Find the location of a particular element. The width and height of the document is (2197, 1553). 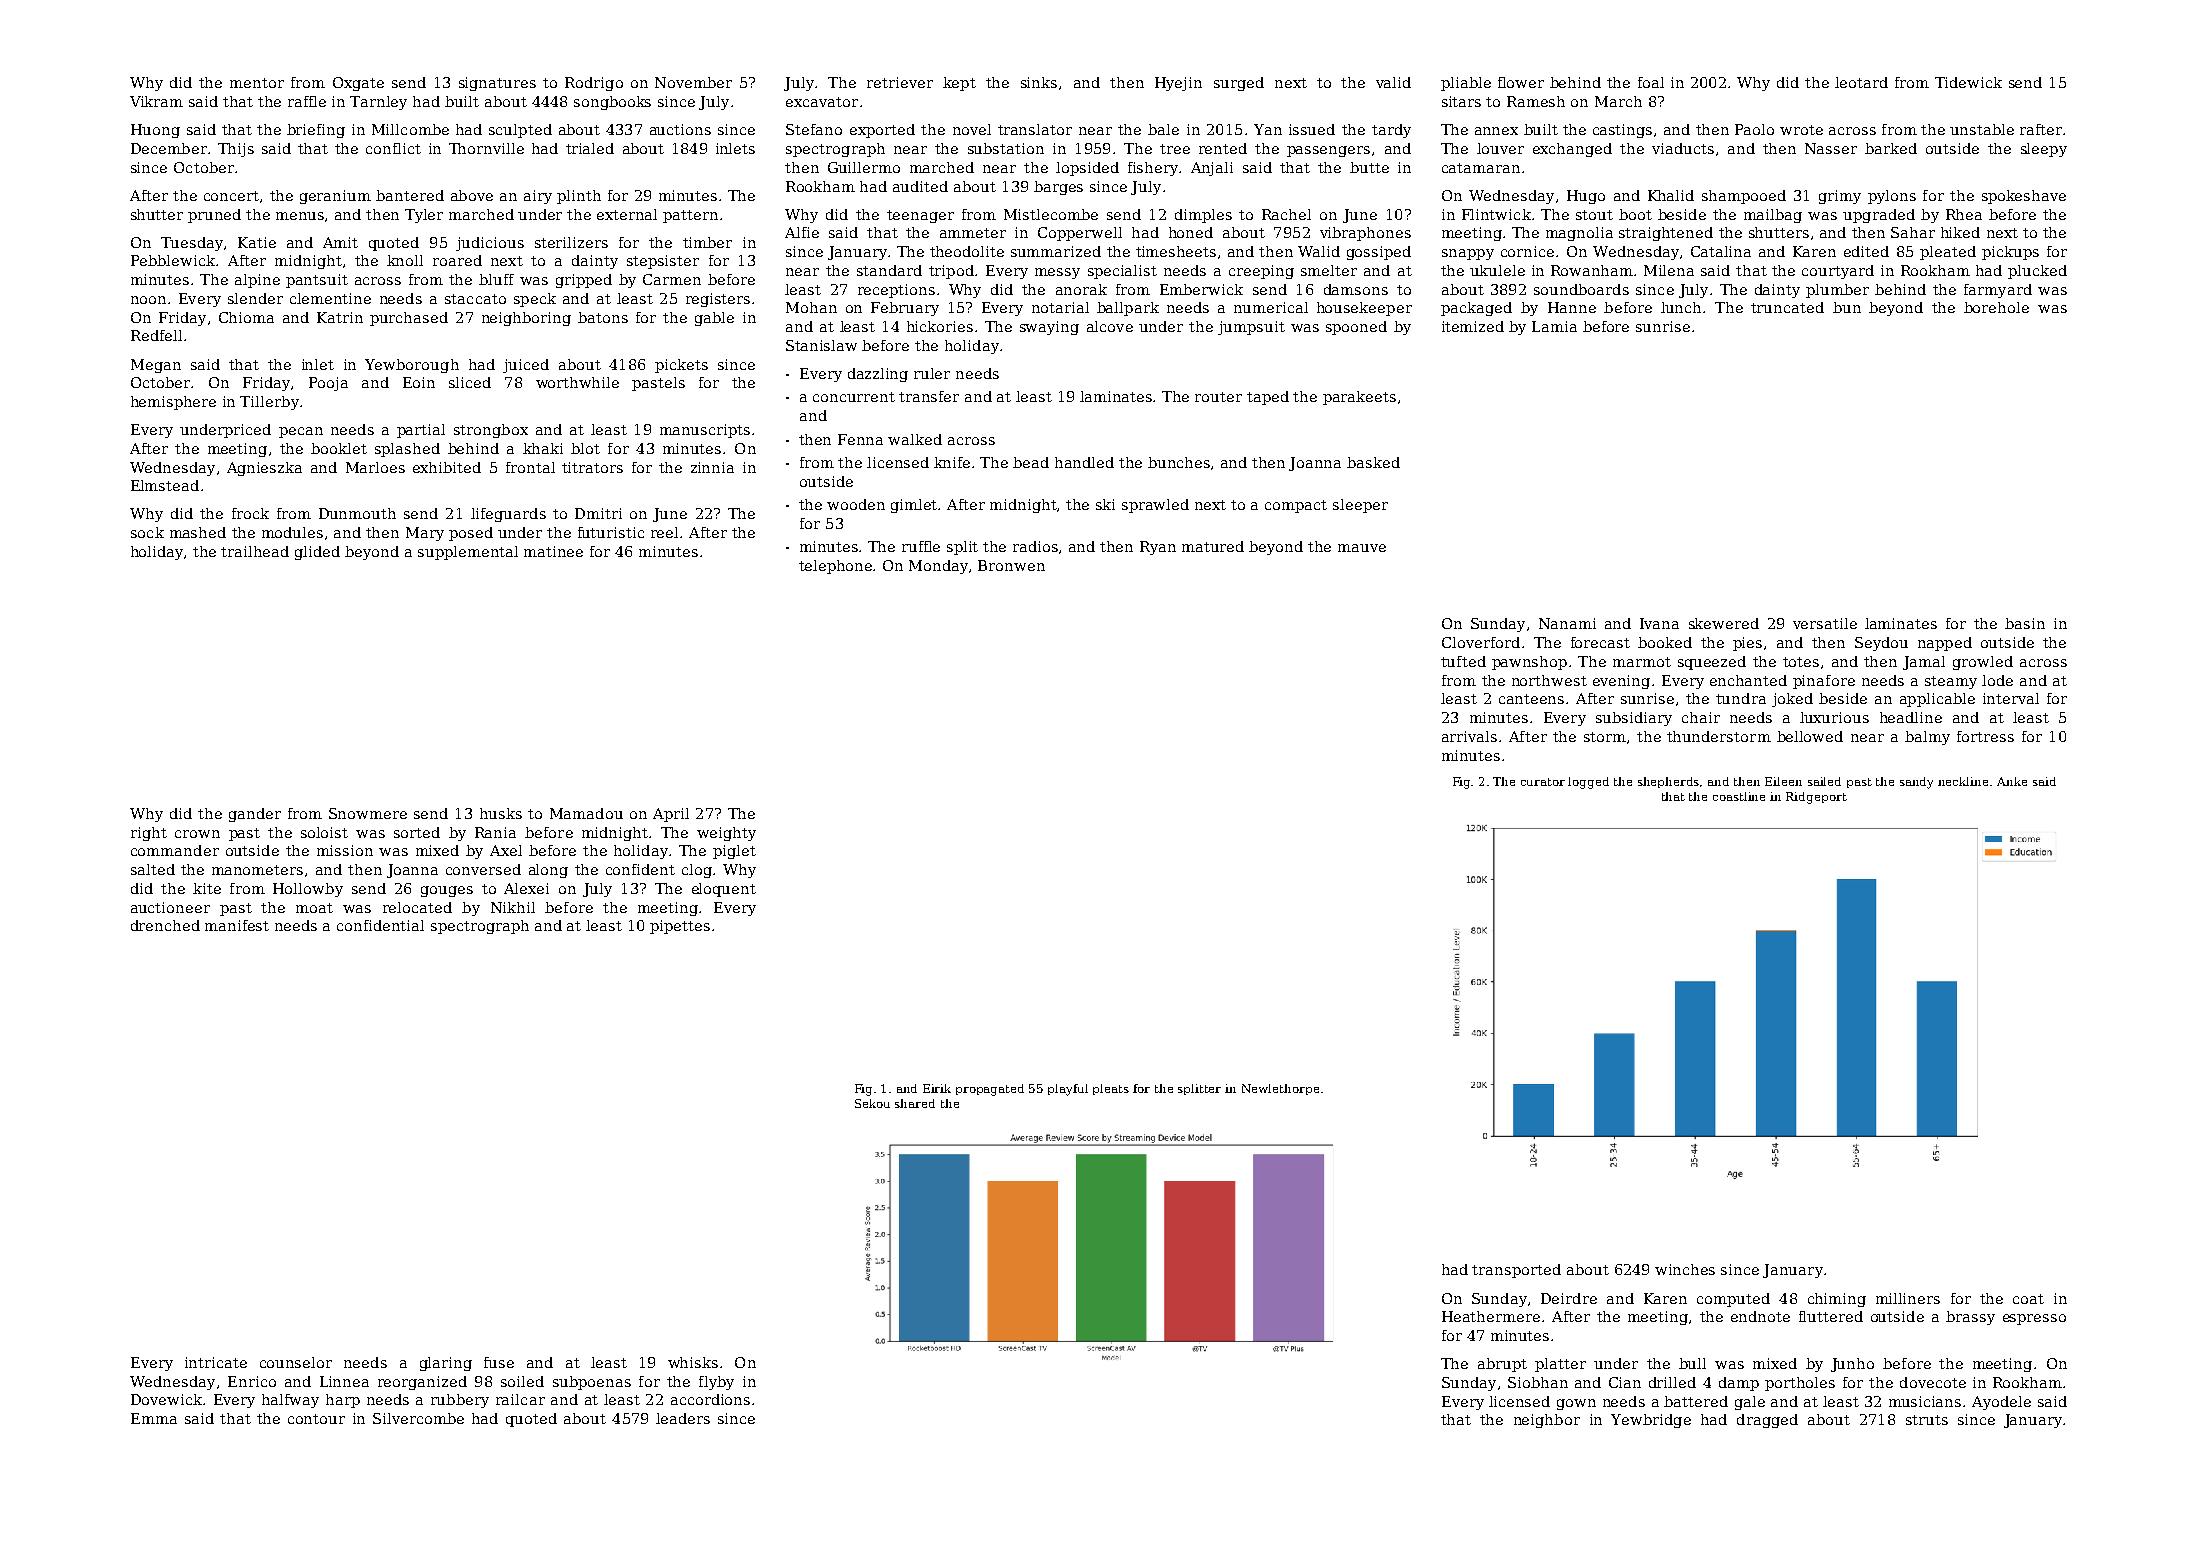

sleepy is located at coordinates (2044, 150).
